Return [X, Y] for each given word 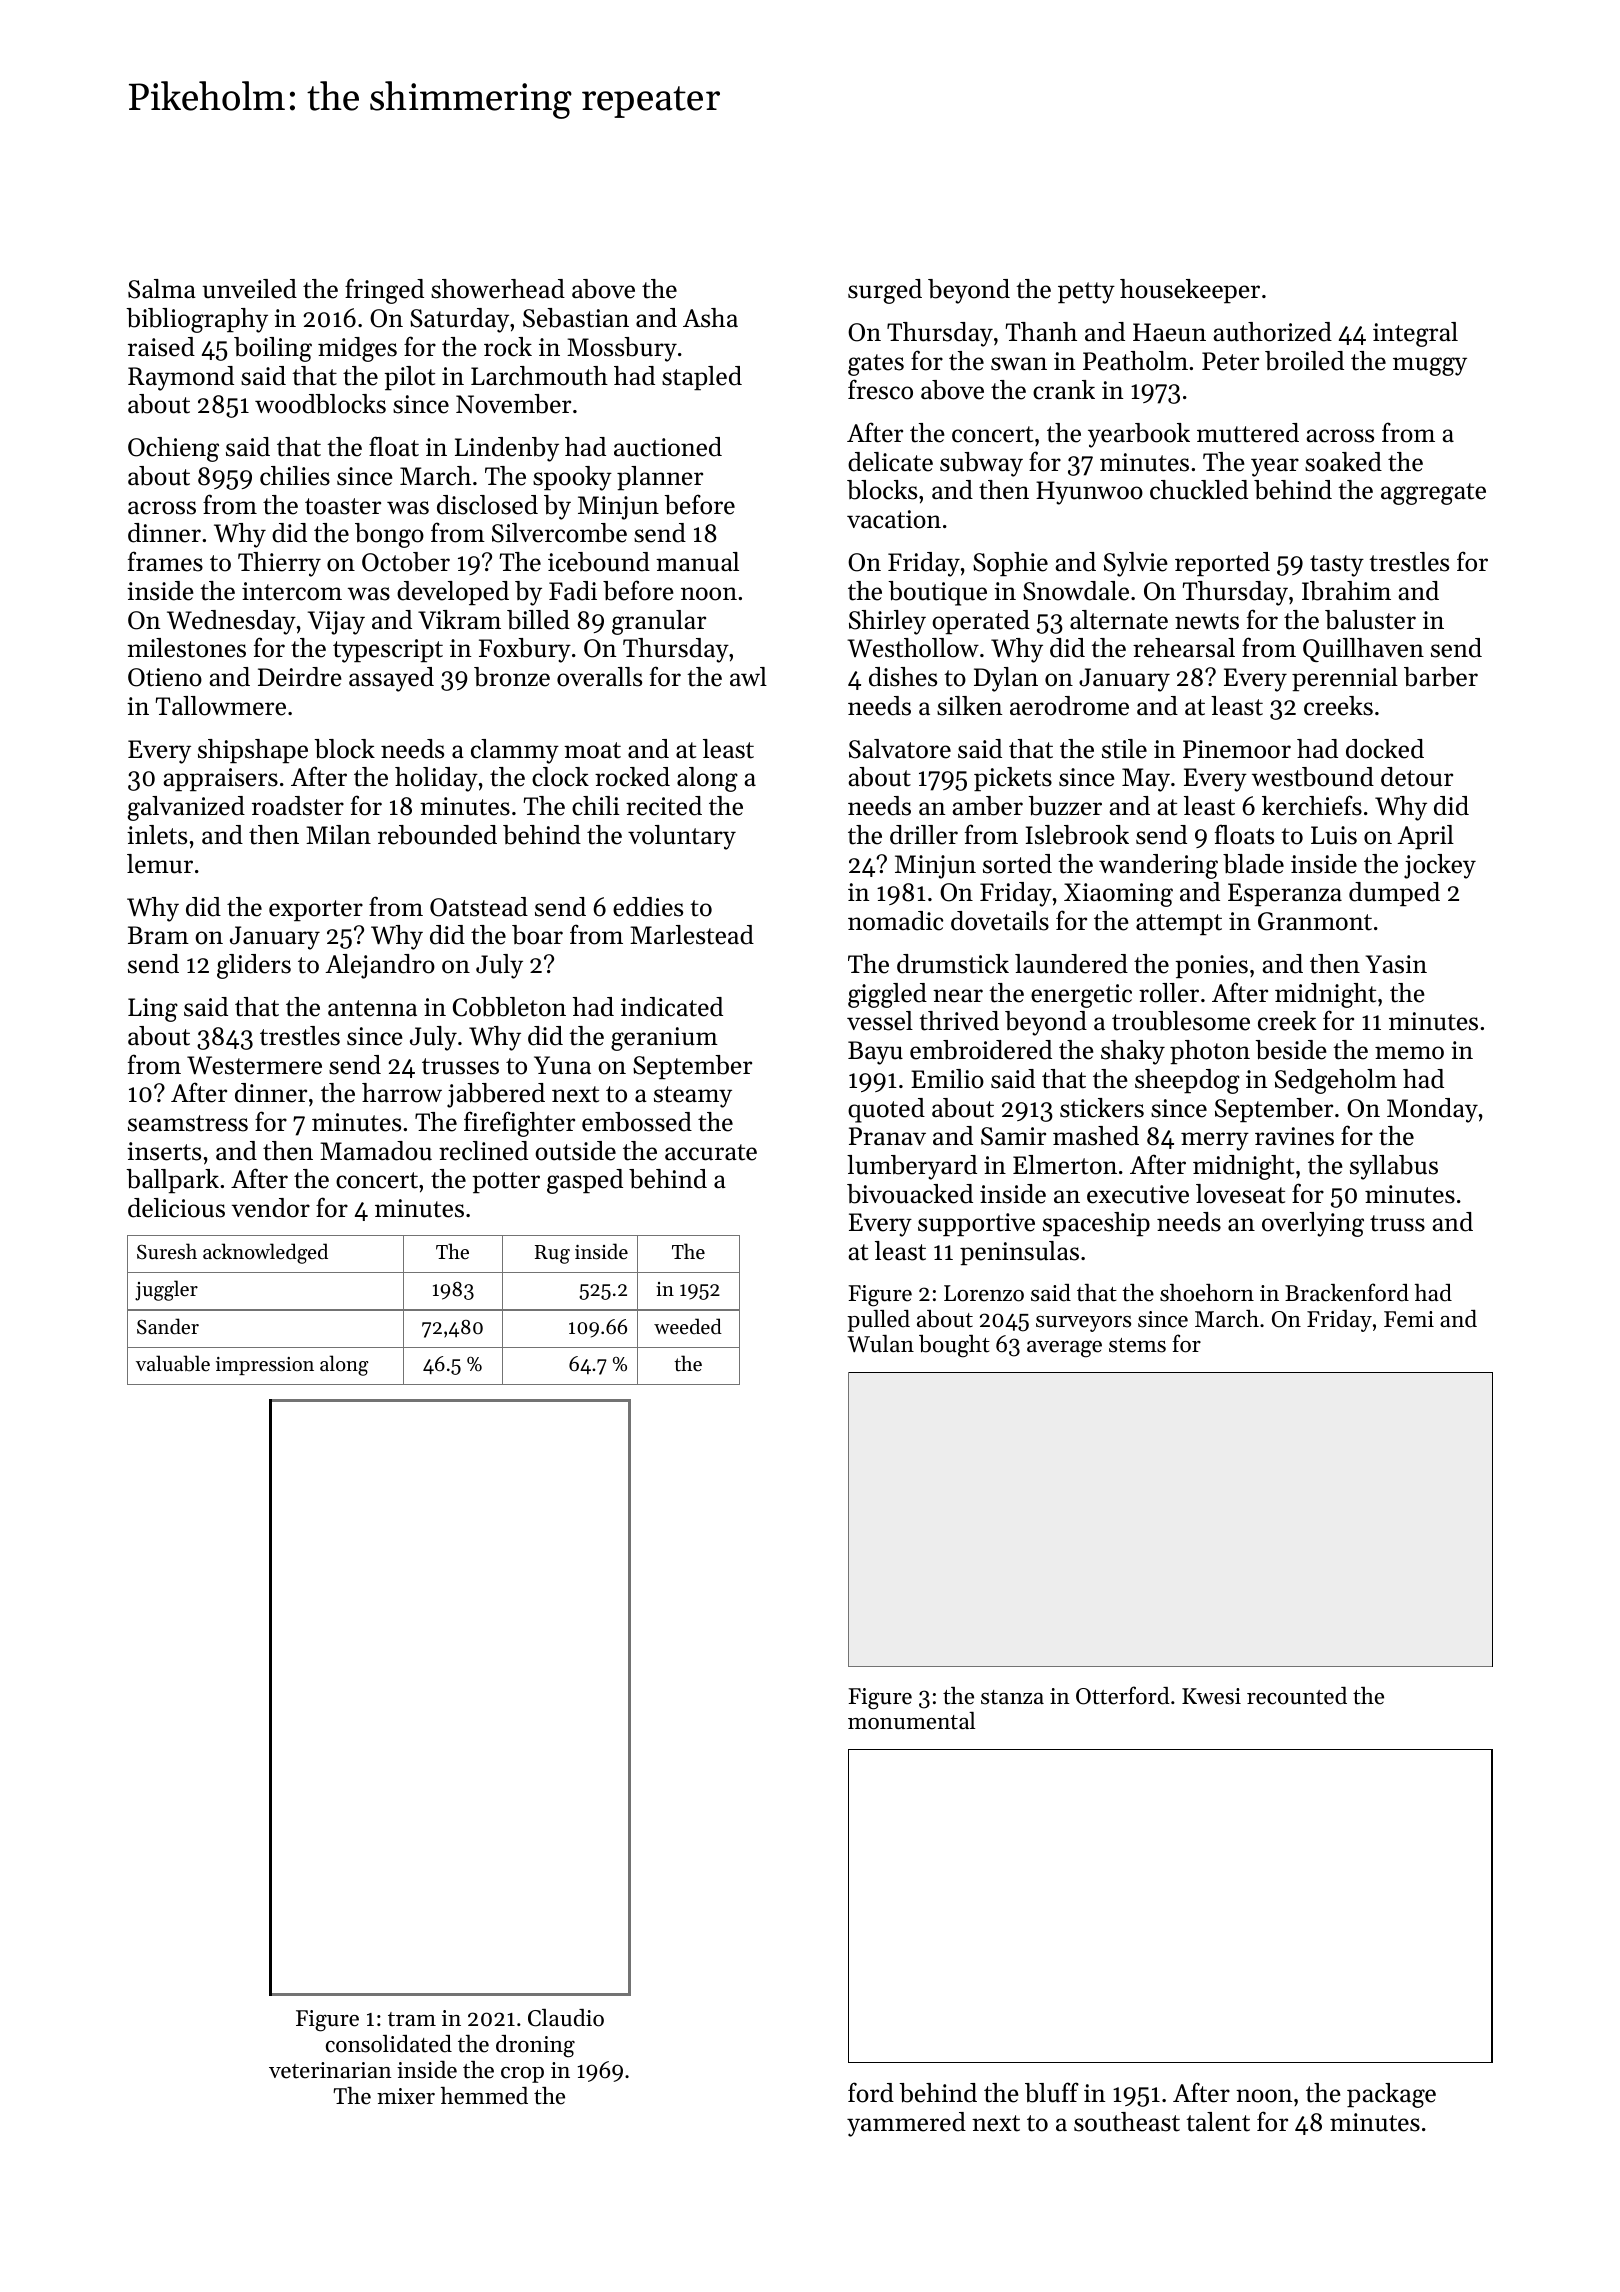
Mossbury [622, 349]
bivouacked [910, 1194]
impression [265, 1366]
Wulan [880, 1343]
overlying [1313, 1224]
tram [412, 2019]
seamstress [188, 1123]
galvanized [186, 808]
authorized [1273, 332]
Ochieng [173, 449]
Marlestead [692, 935]
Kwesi [1211, 1696]
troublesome [1181, 1021]
